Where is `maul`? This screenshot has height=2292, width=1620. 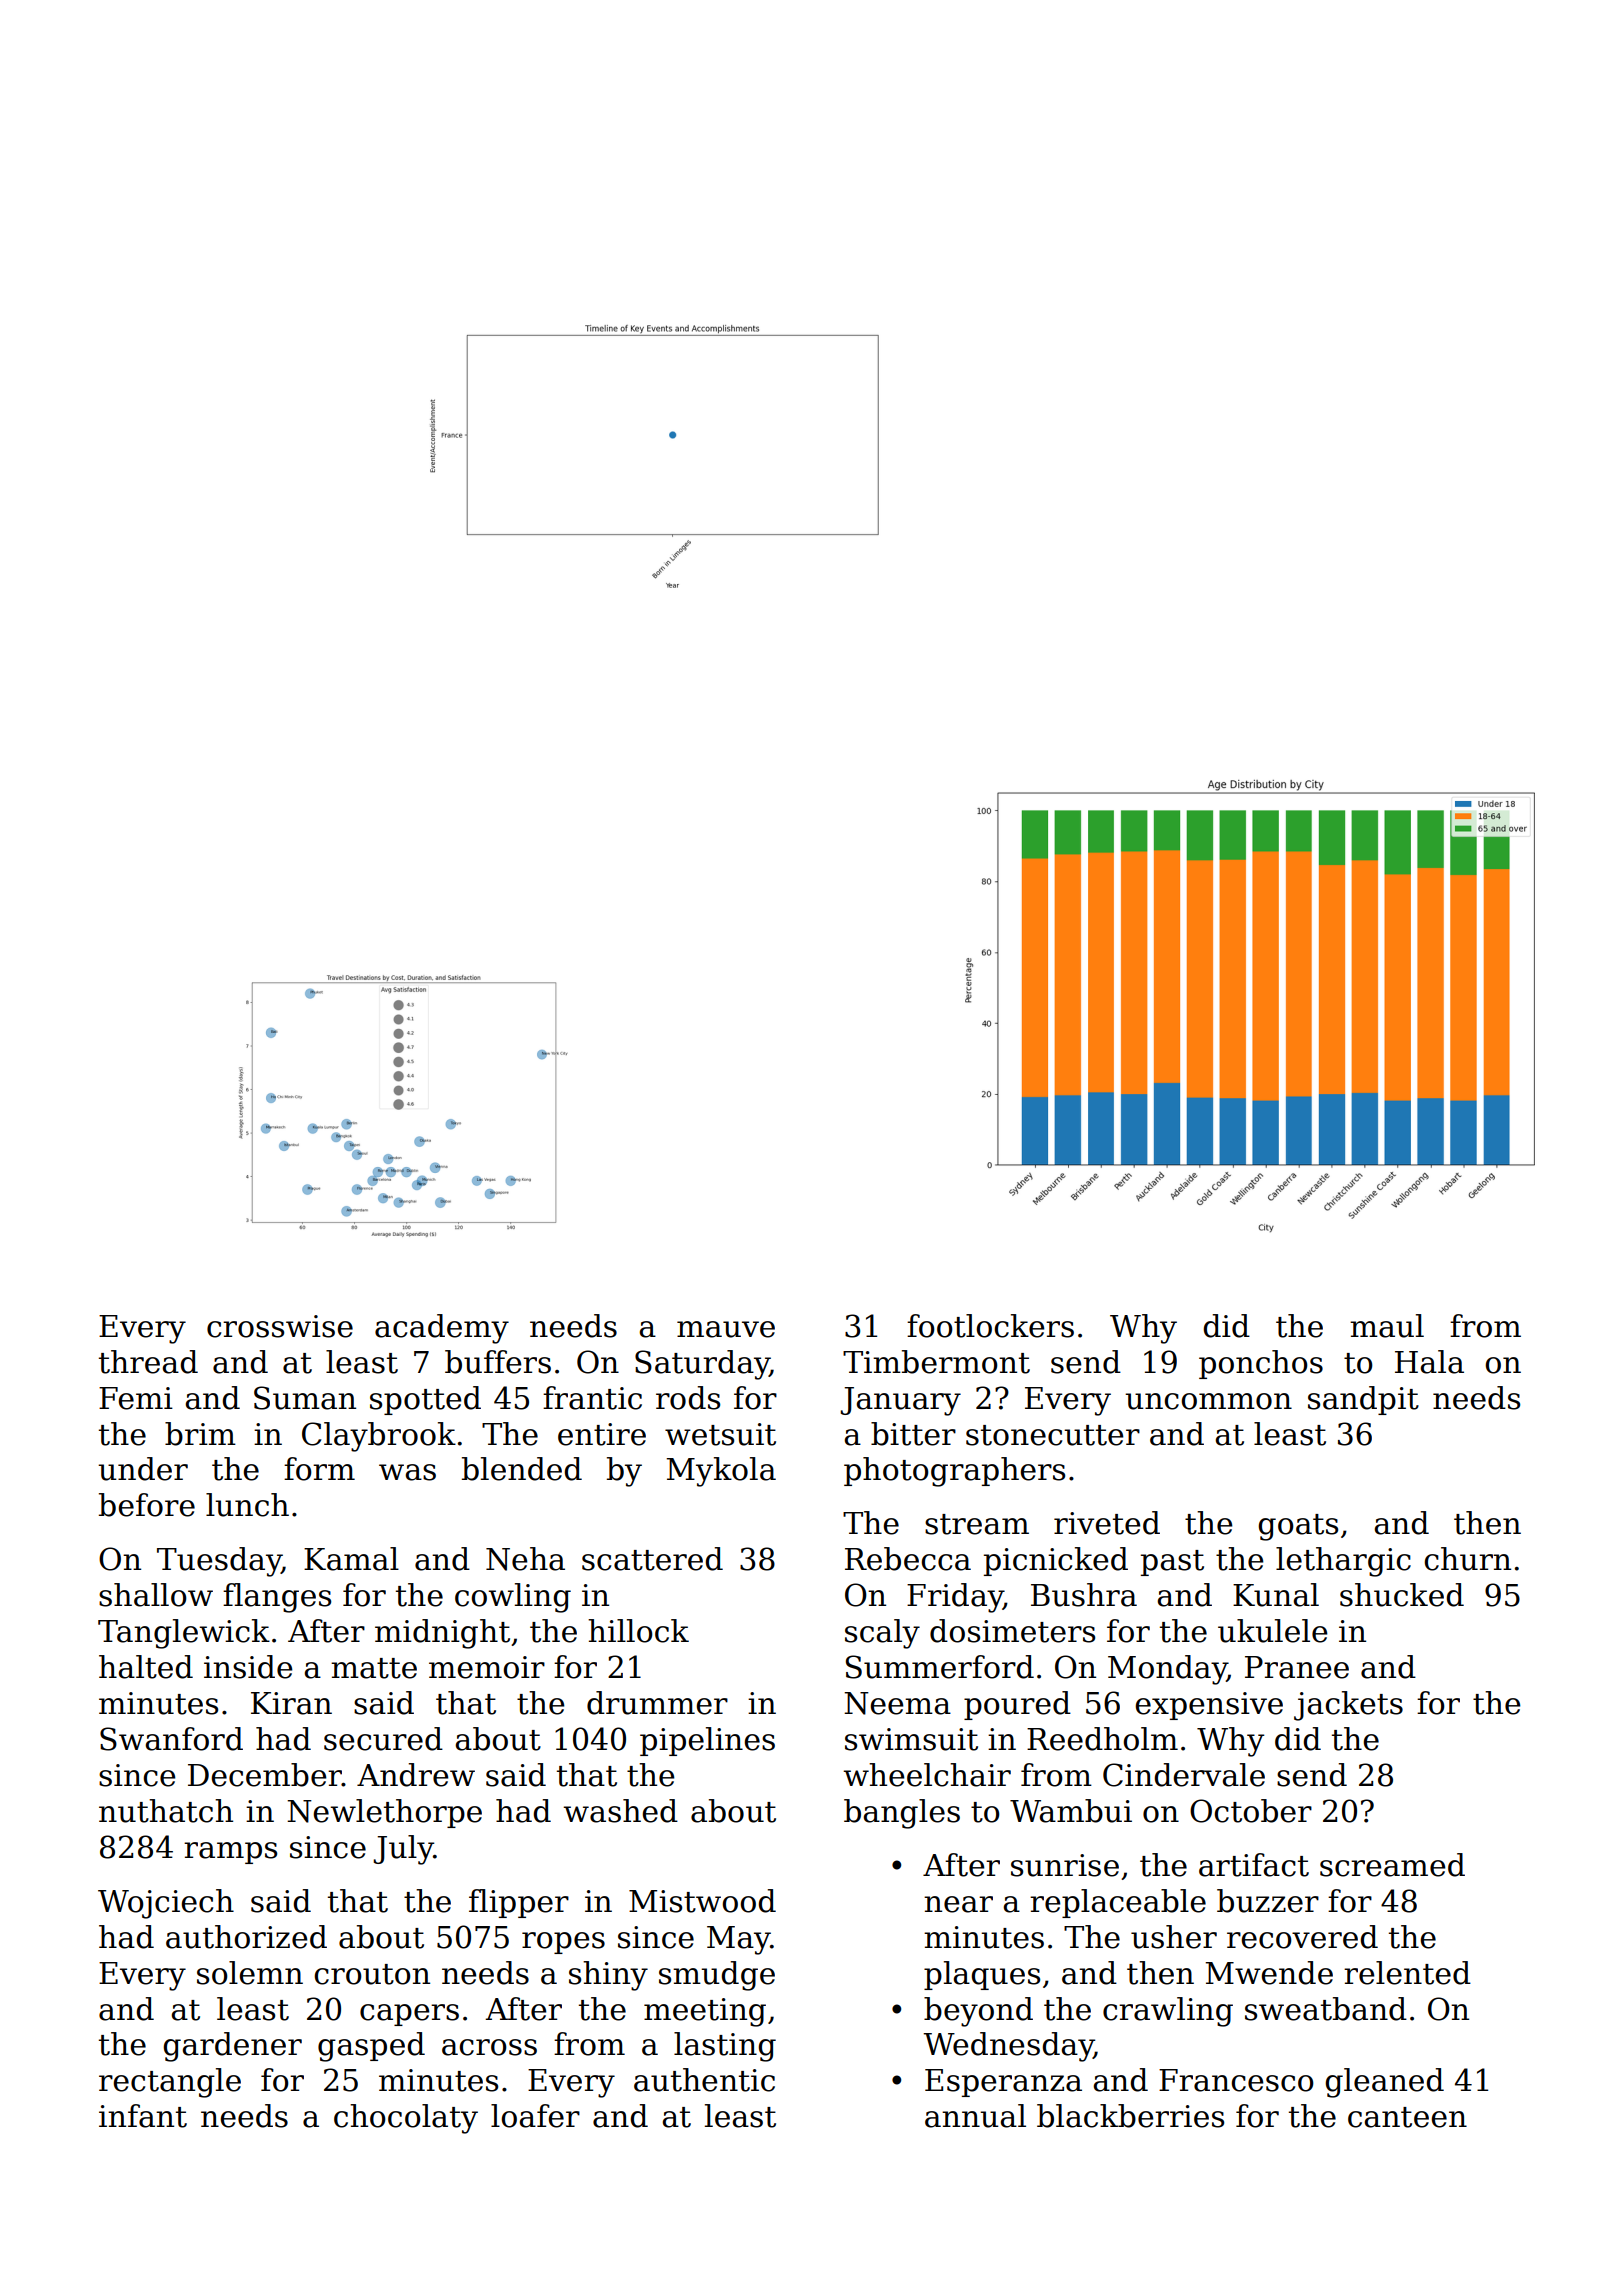
maul is located at coordinates (1387, 1326).
